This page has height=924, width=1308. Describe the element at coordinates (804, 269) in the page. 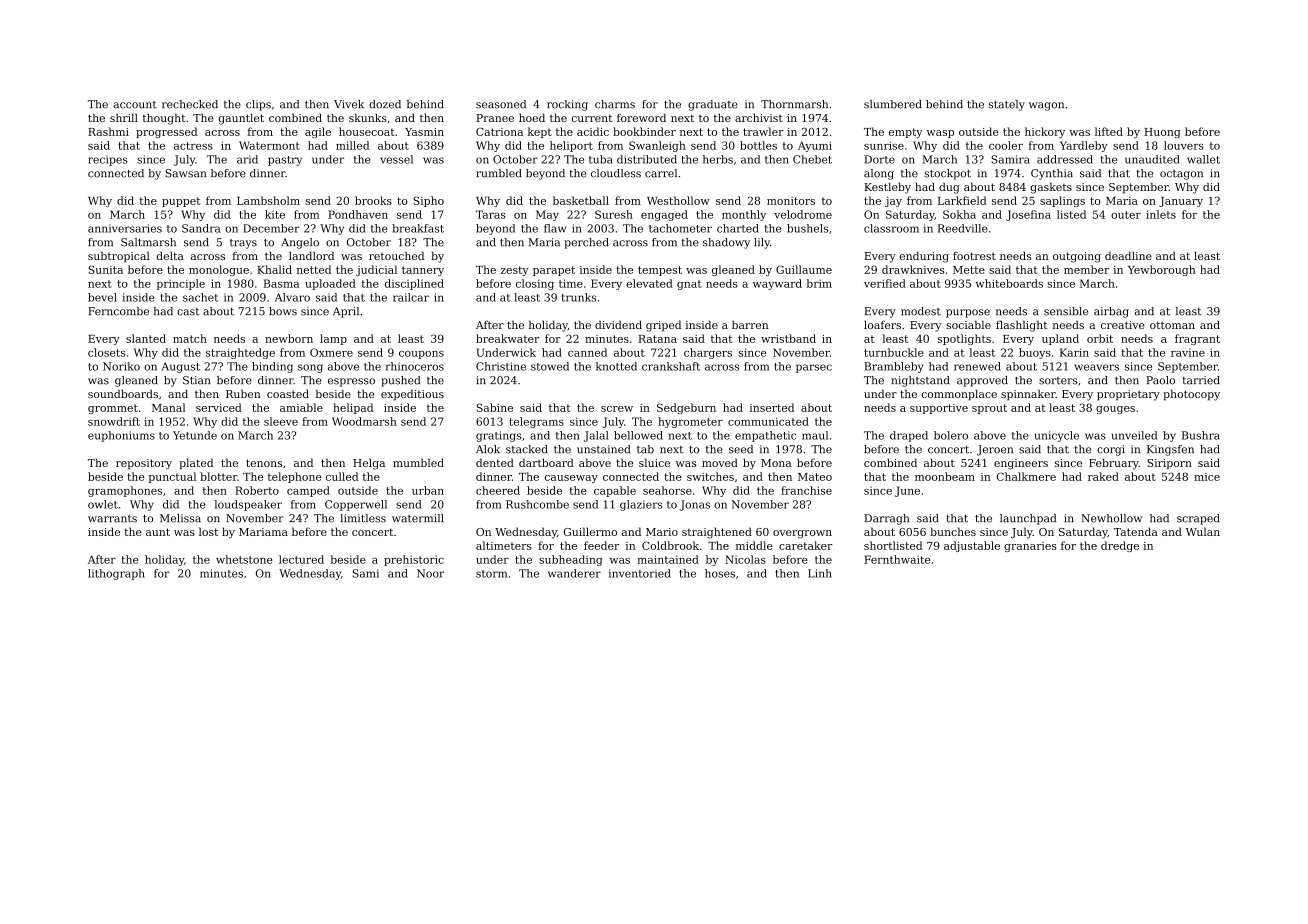

I see `Guillaume` at that location.
